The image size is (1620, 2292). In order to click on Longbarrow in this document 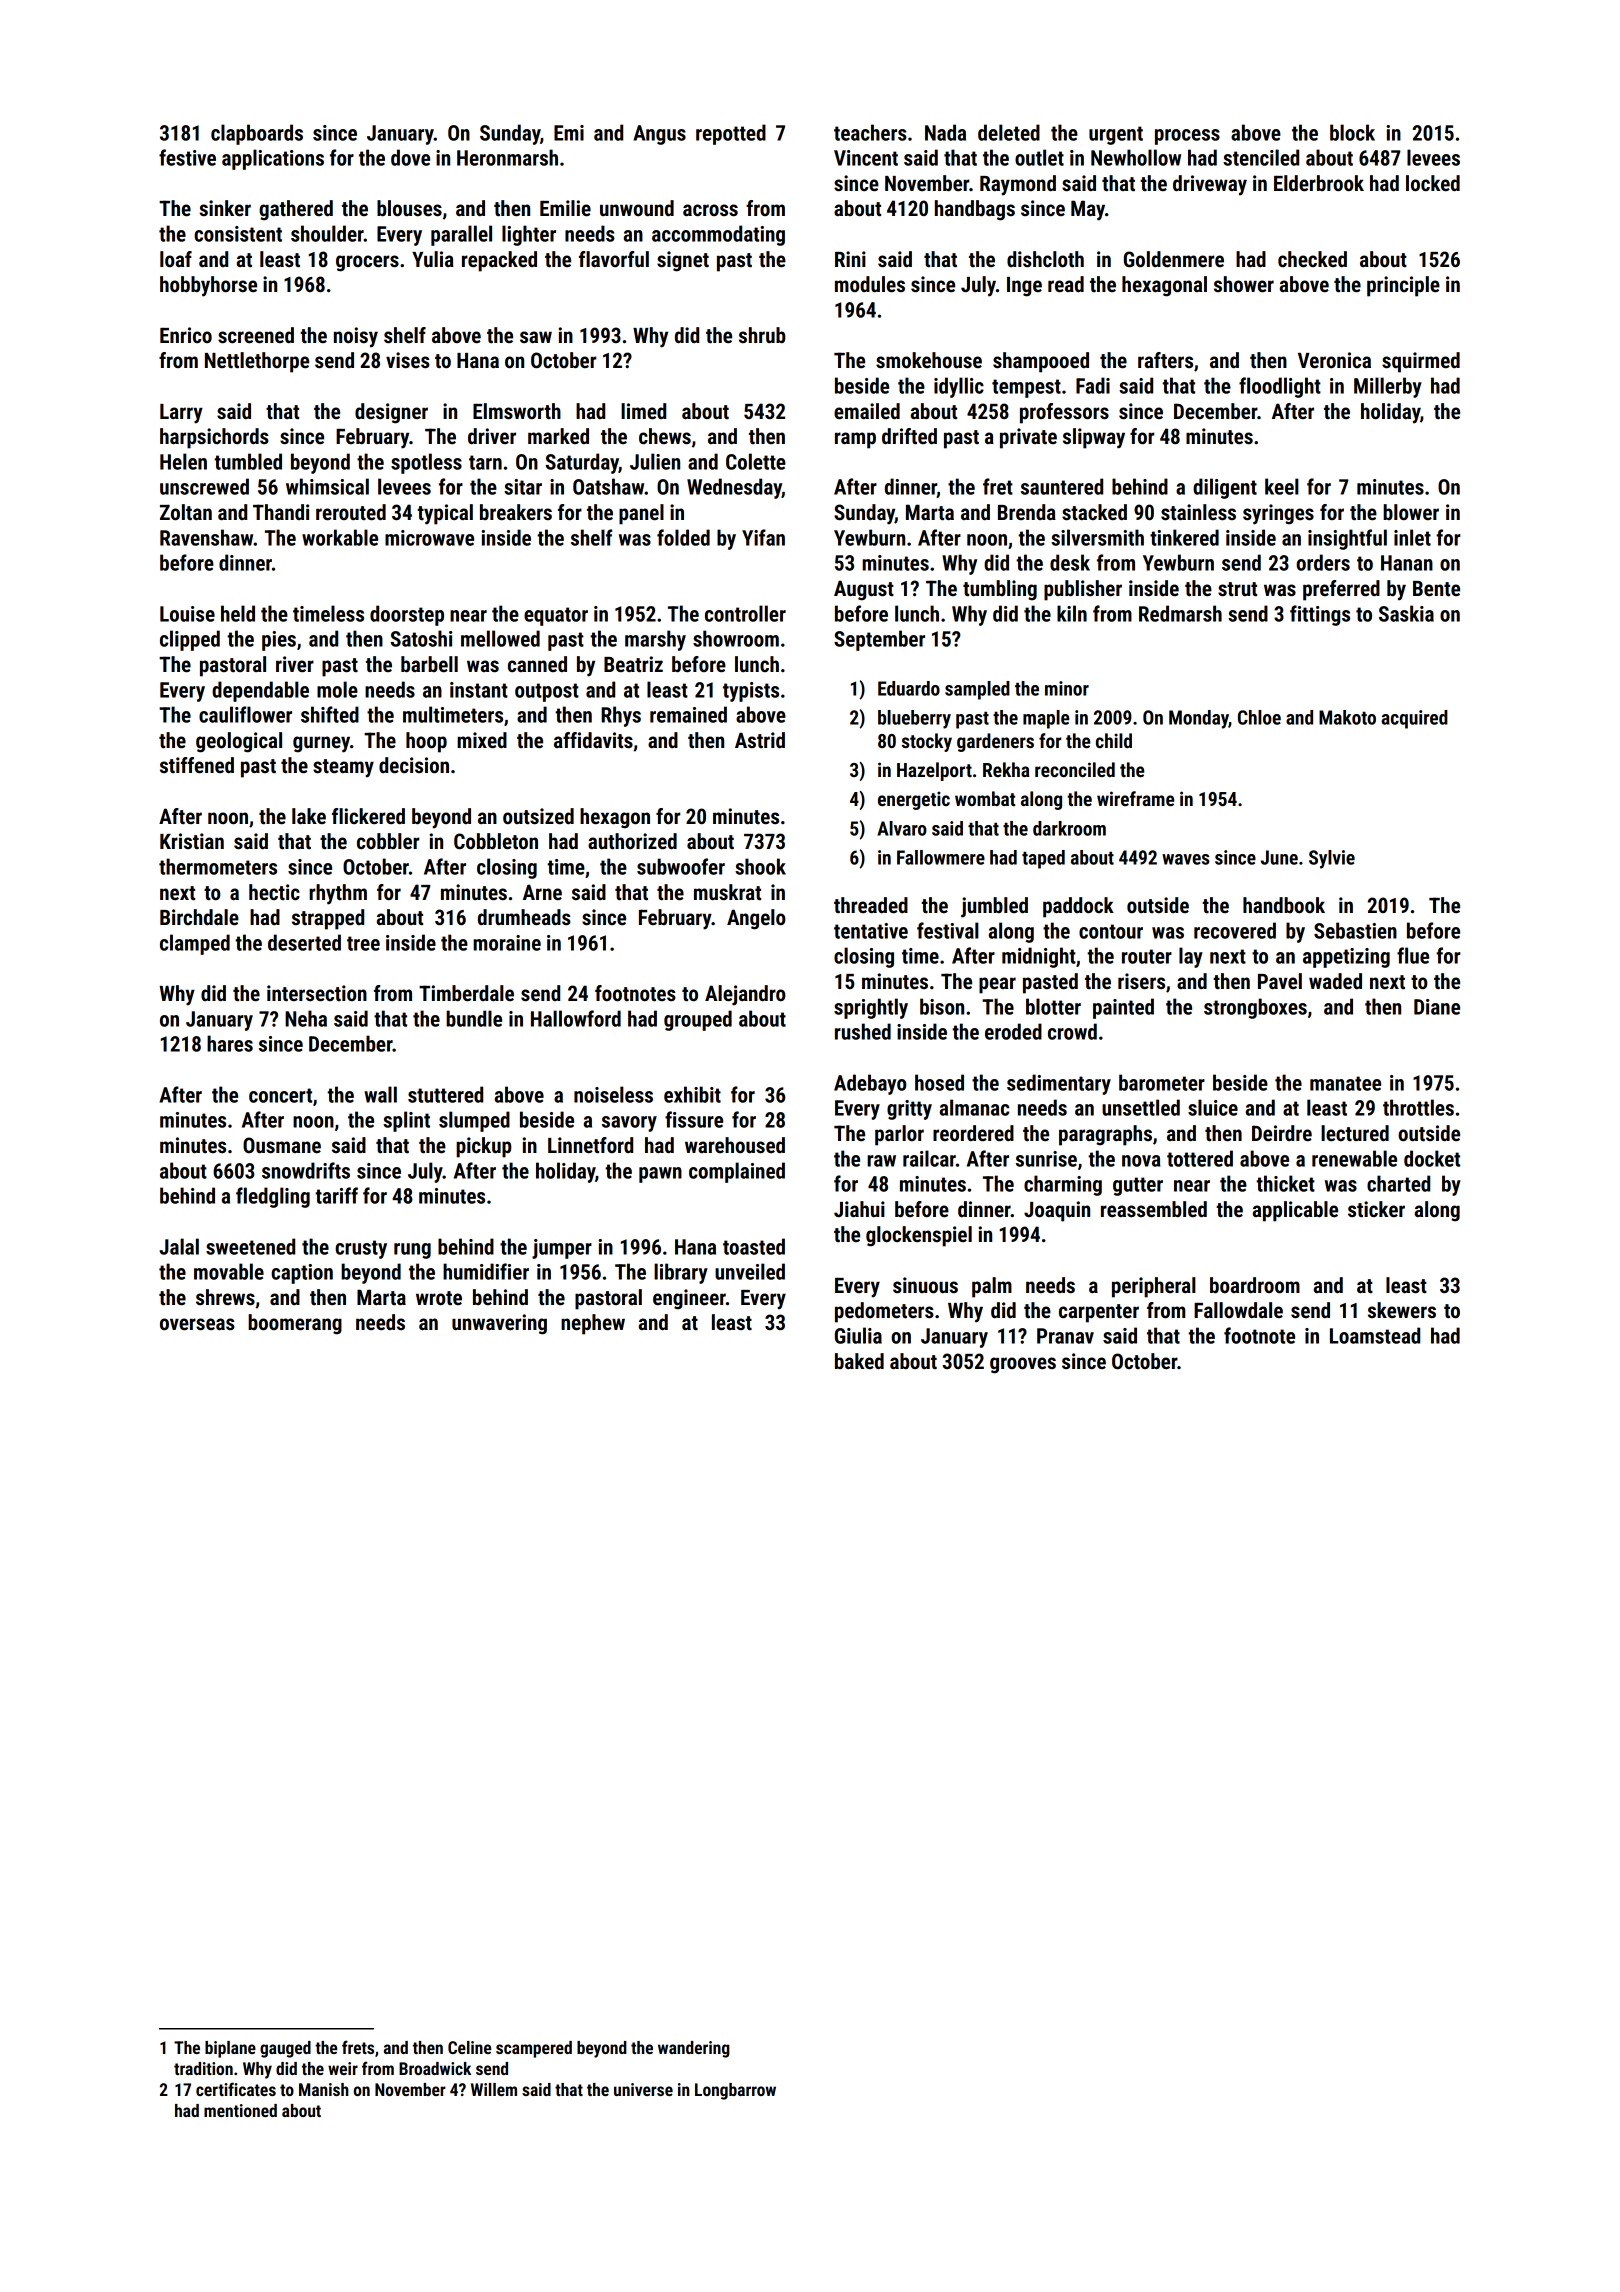, I will do `click(735, 2091)`.
